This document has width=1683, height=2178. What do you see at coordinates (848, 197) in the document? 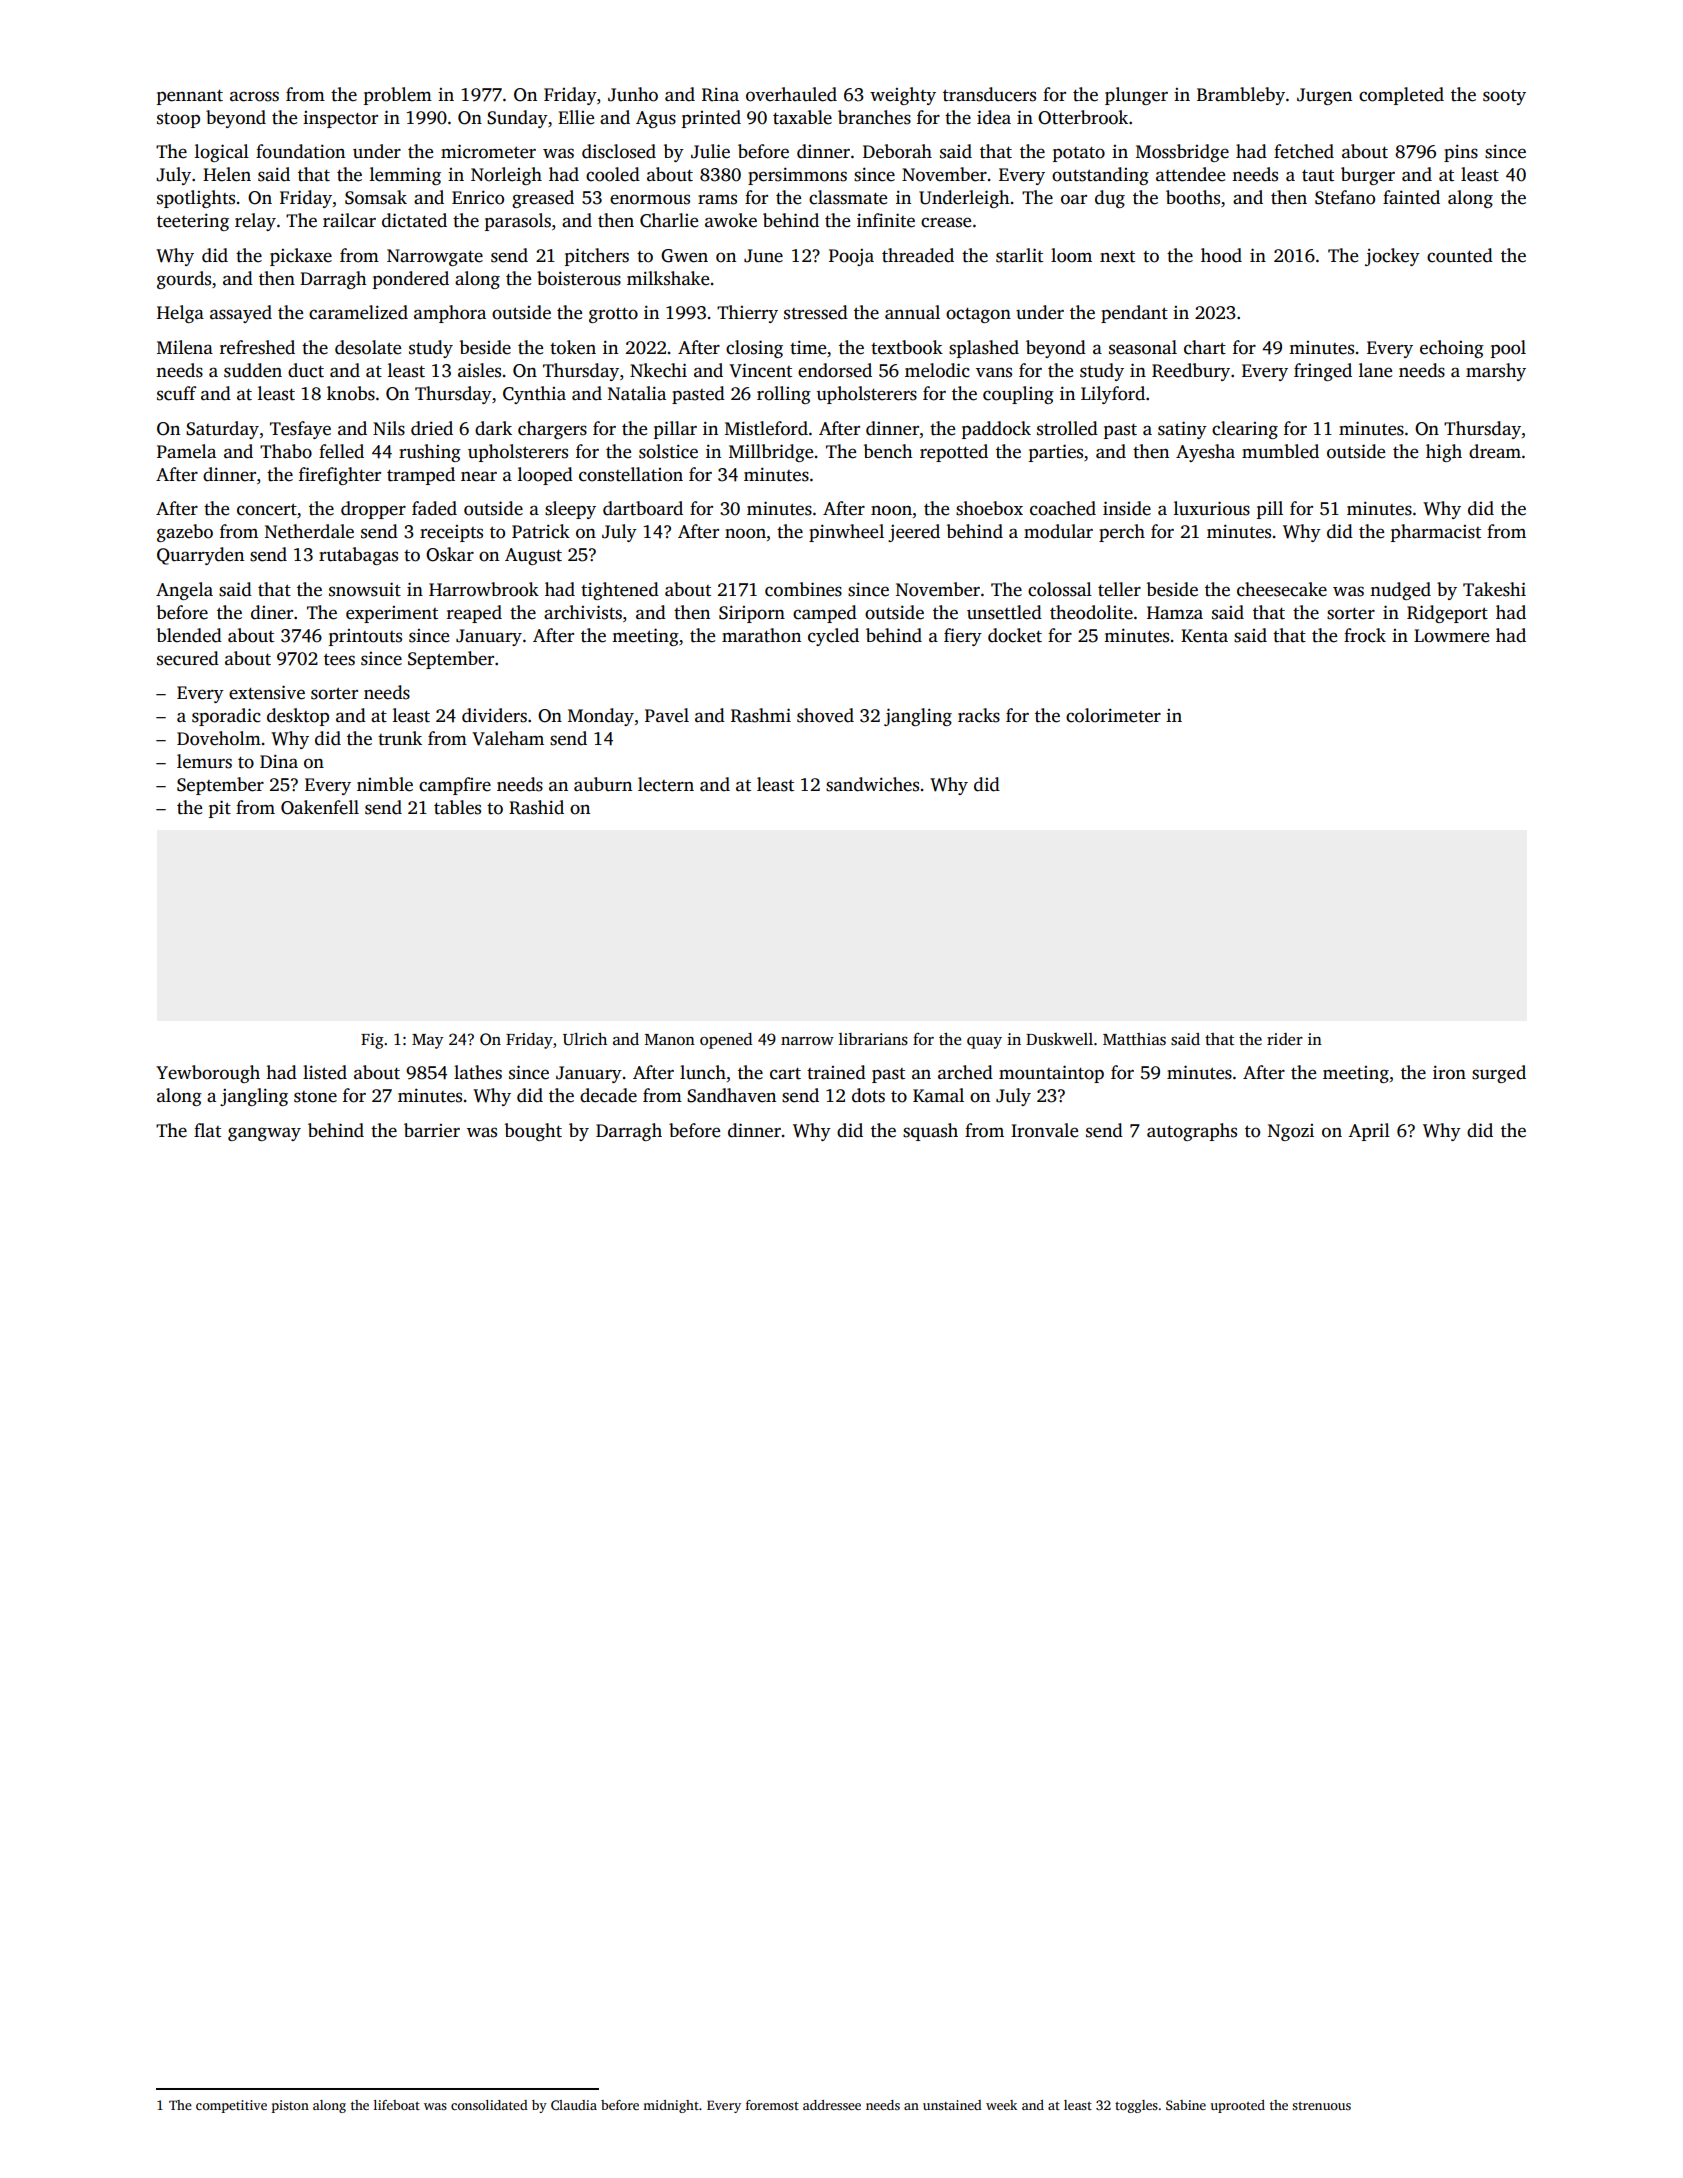
I see `classmate` at bounding box center [848, 197].
